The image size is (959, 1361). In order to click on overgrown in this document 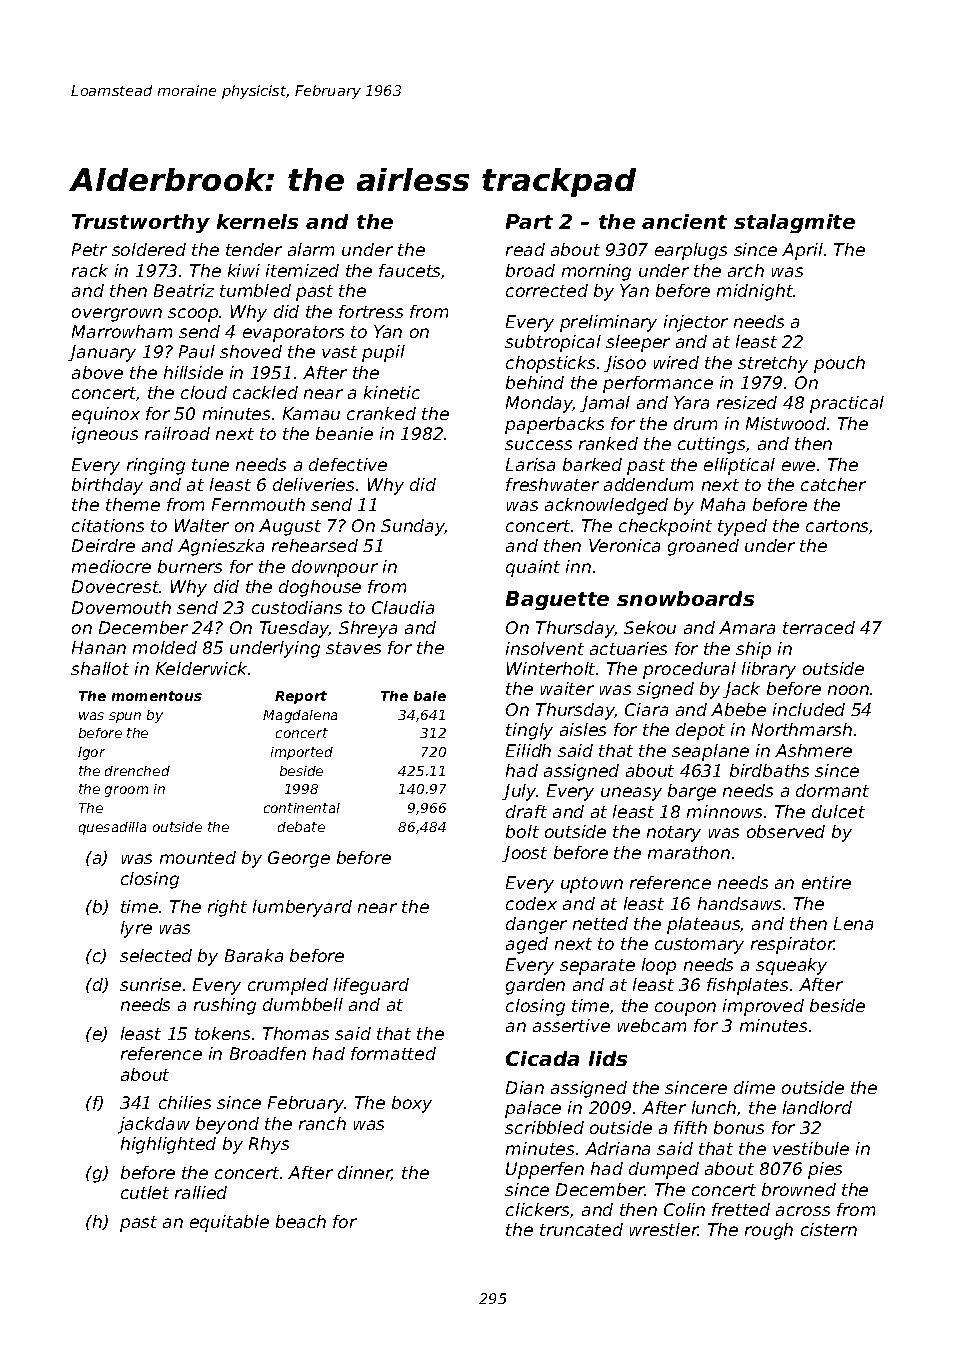, I will do `click(117, 315)`.
